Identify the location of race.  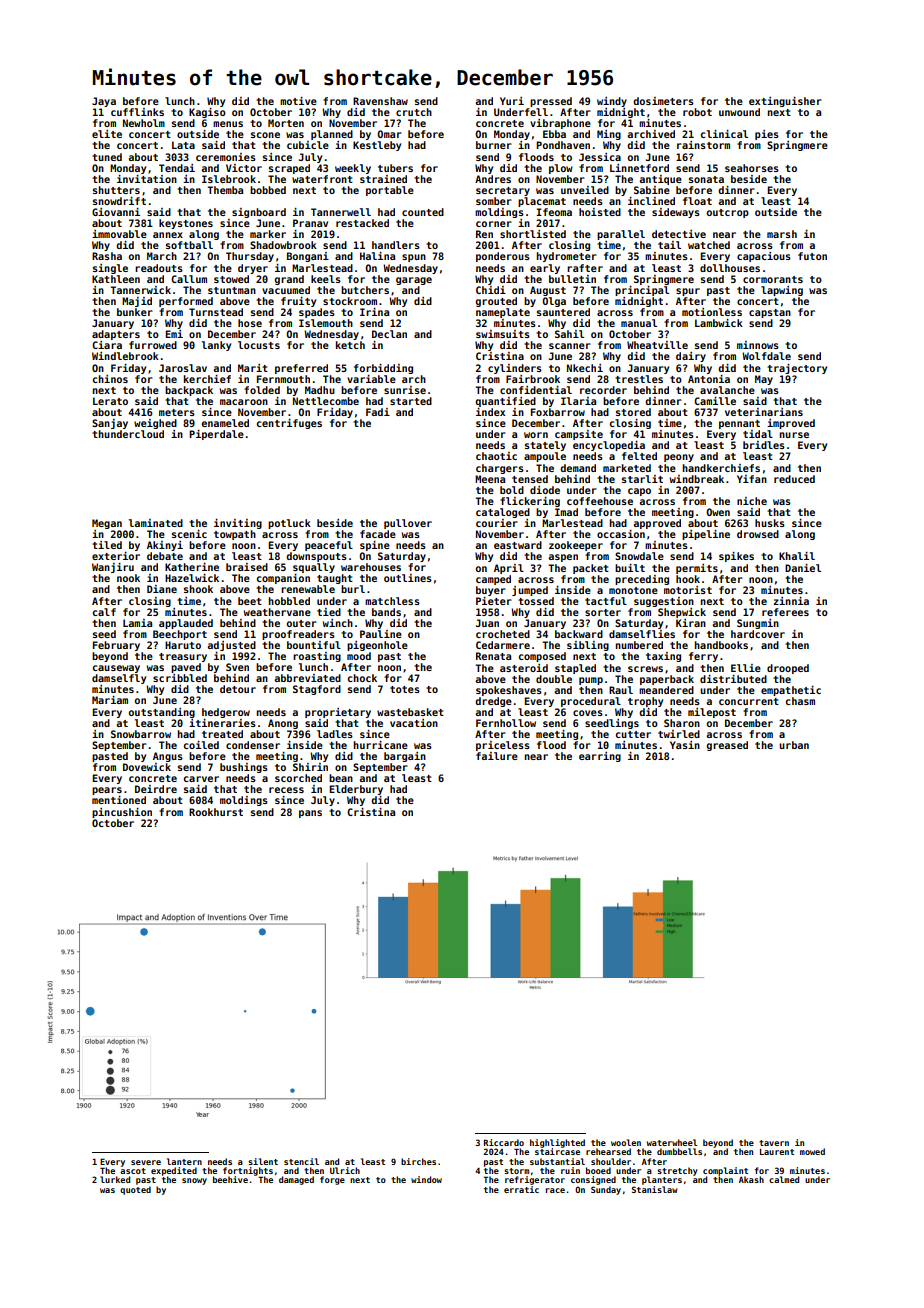
(555, 1190).
